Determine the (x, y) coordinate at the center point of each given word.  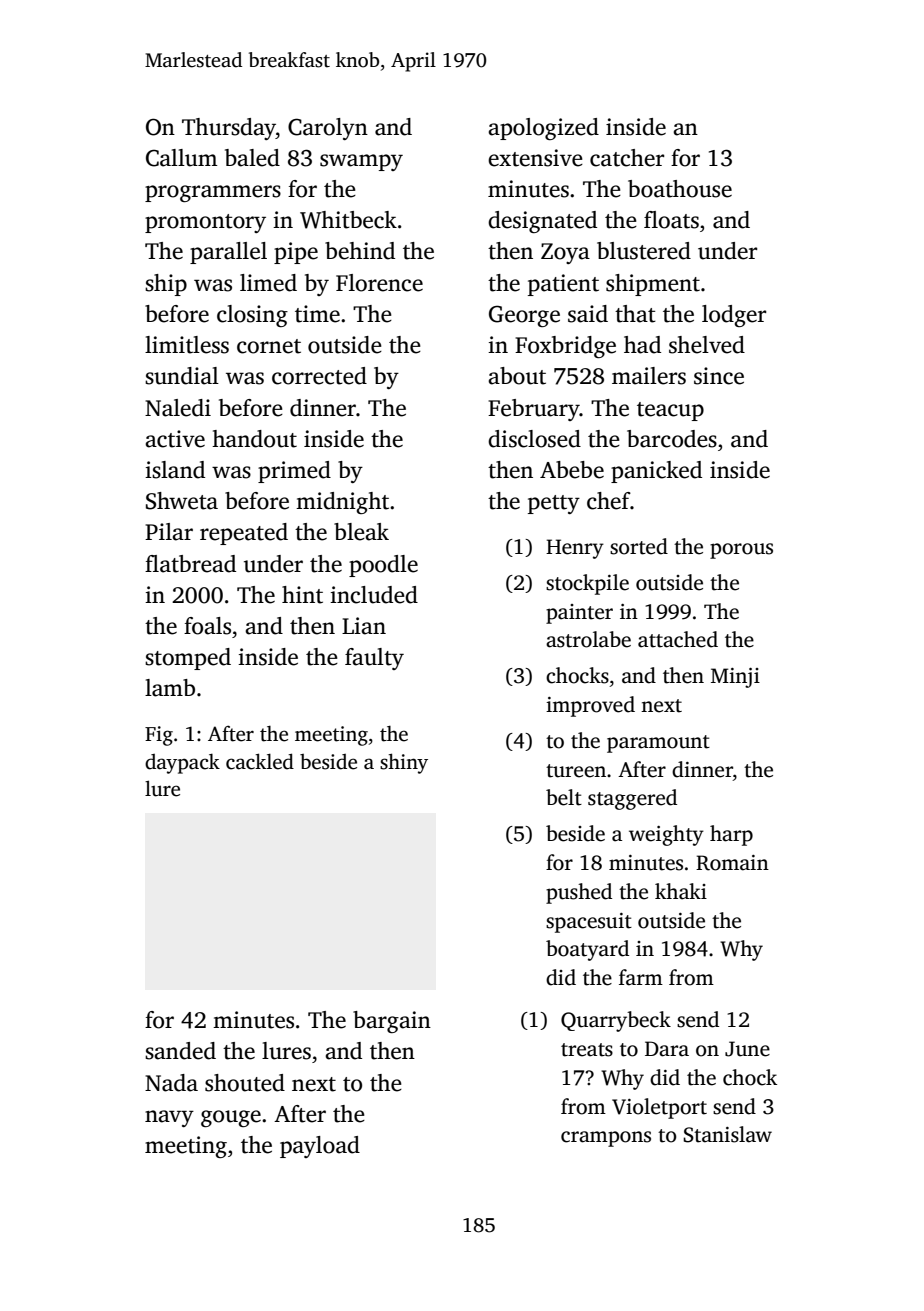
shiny (404, 763)
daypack (182, 764)
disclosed (534, 439)
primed (294, 472)
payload (320, 1147)
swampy (361, 162)
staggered (632, 799)
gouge (231, 1118)
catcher (627, 158)
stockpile (587, 584)
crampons (606, 1139)
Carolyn (328, 129)
